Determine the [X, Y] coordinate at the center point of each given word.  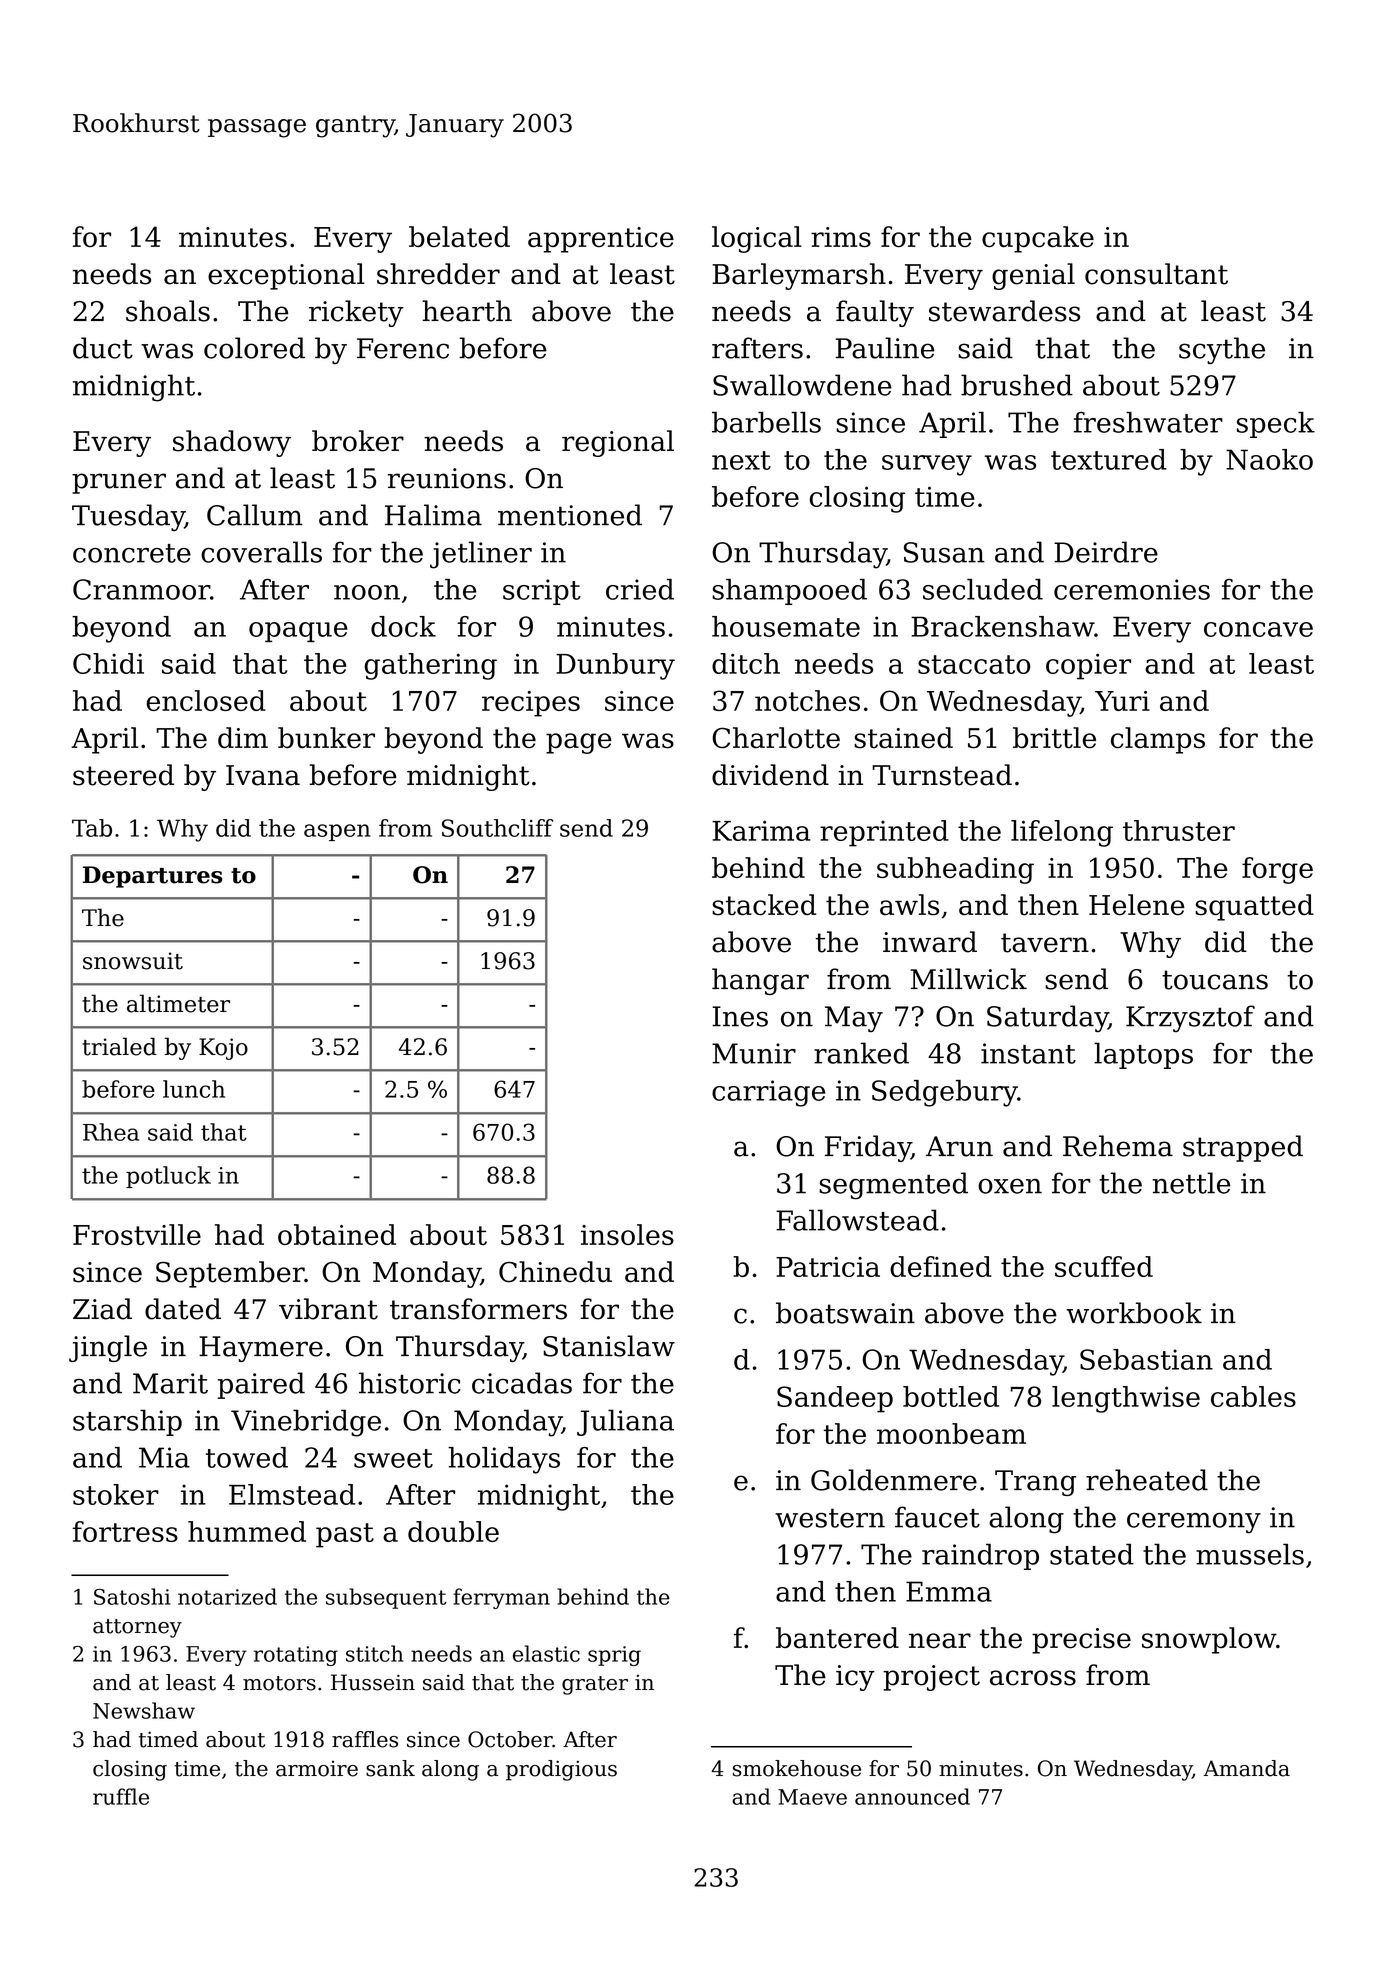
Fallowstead [857, 1220]
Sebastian [1146, 1359]
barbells [766, 422]
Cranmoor [141, 589]
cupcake [1038, 239]
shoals [168, 311]
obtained [337, 1234]
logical [757, 239]
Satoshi [132, 1596]
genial [1033, 276]
